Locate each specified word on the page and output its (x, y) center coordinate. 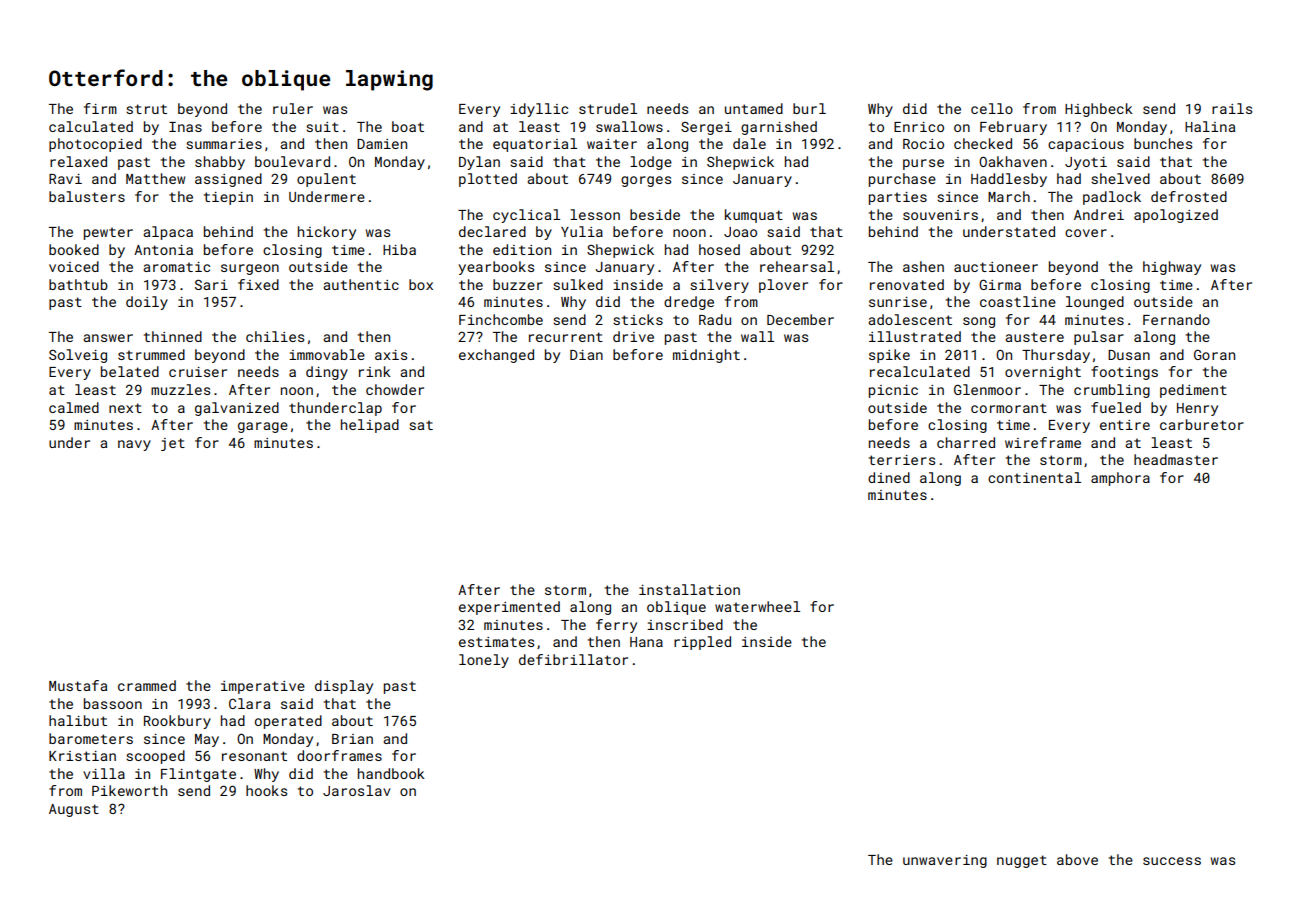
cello (992, 108)
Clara (249, 703)
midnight (706, 356)
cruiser (198, 372)
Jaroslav (356, 790)
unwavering (945, 861)
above (1077, 859)
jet (173, 444)
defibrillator (573, 659)
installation (689, 589)
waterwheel (757, 606)
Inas (185, 127)
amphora (1120, 479)
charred (966, 442)
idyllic (539, 110)
